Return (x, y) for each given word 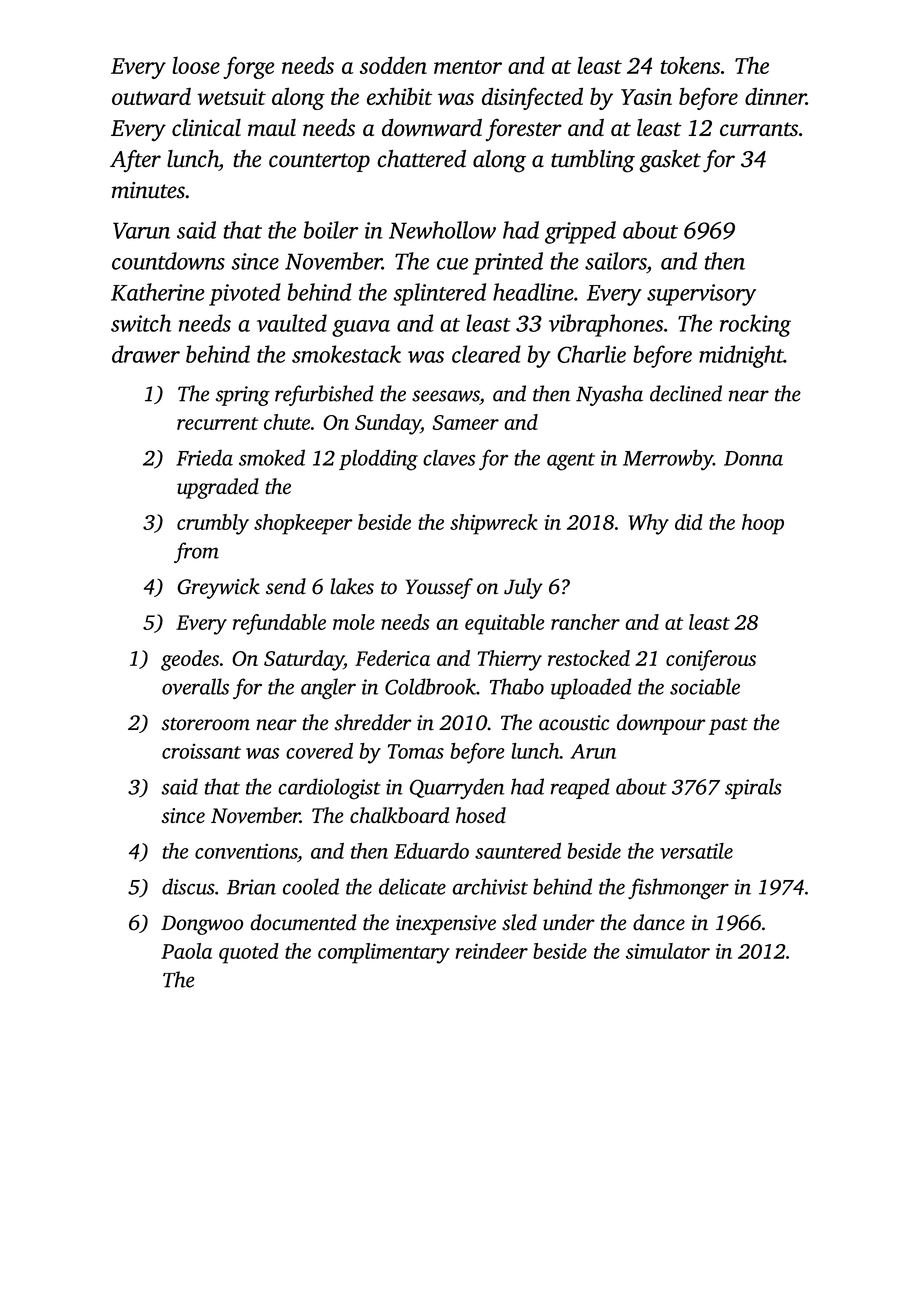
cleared (486, 354)
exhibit (399, 96)
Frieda (204, 457)
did (689, 522)
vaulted (292, 323)
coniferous (711, 660)
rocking (755, 325)
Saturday (304, 660)
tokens (690, 65)
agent (571, 462)
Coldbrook (430, 686)
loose (196, 65)
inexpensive (446, 925)
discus (188, 886)
